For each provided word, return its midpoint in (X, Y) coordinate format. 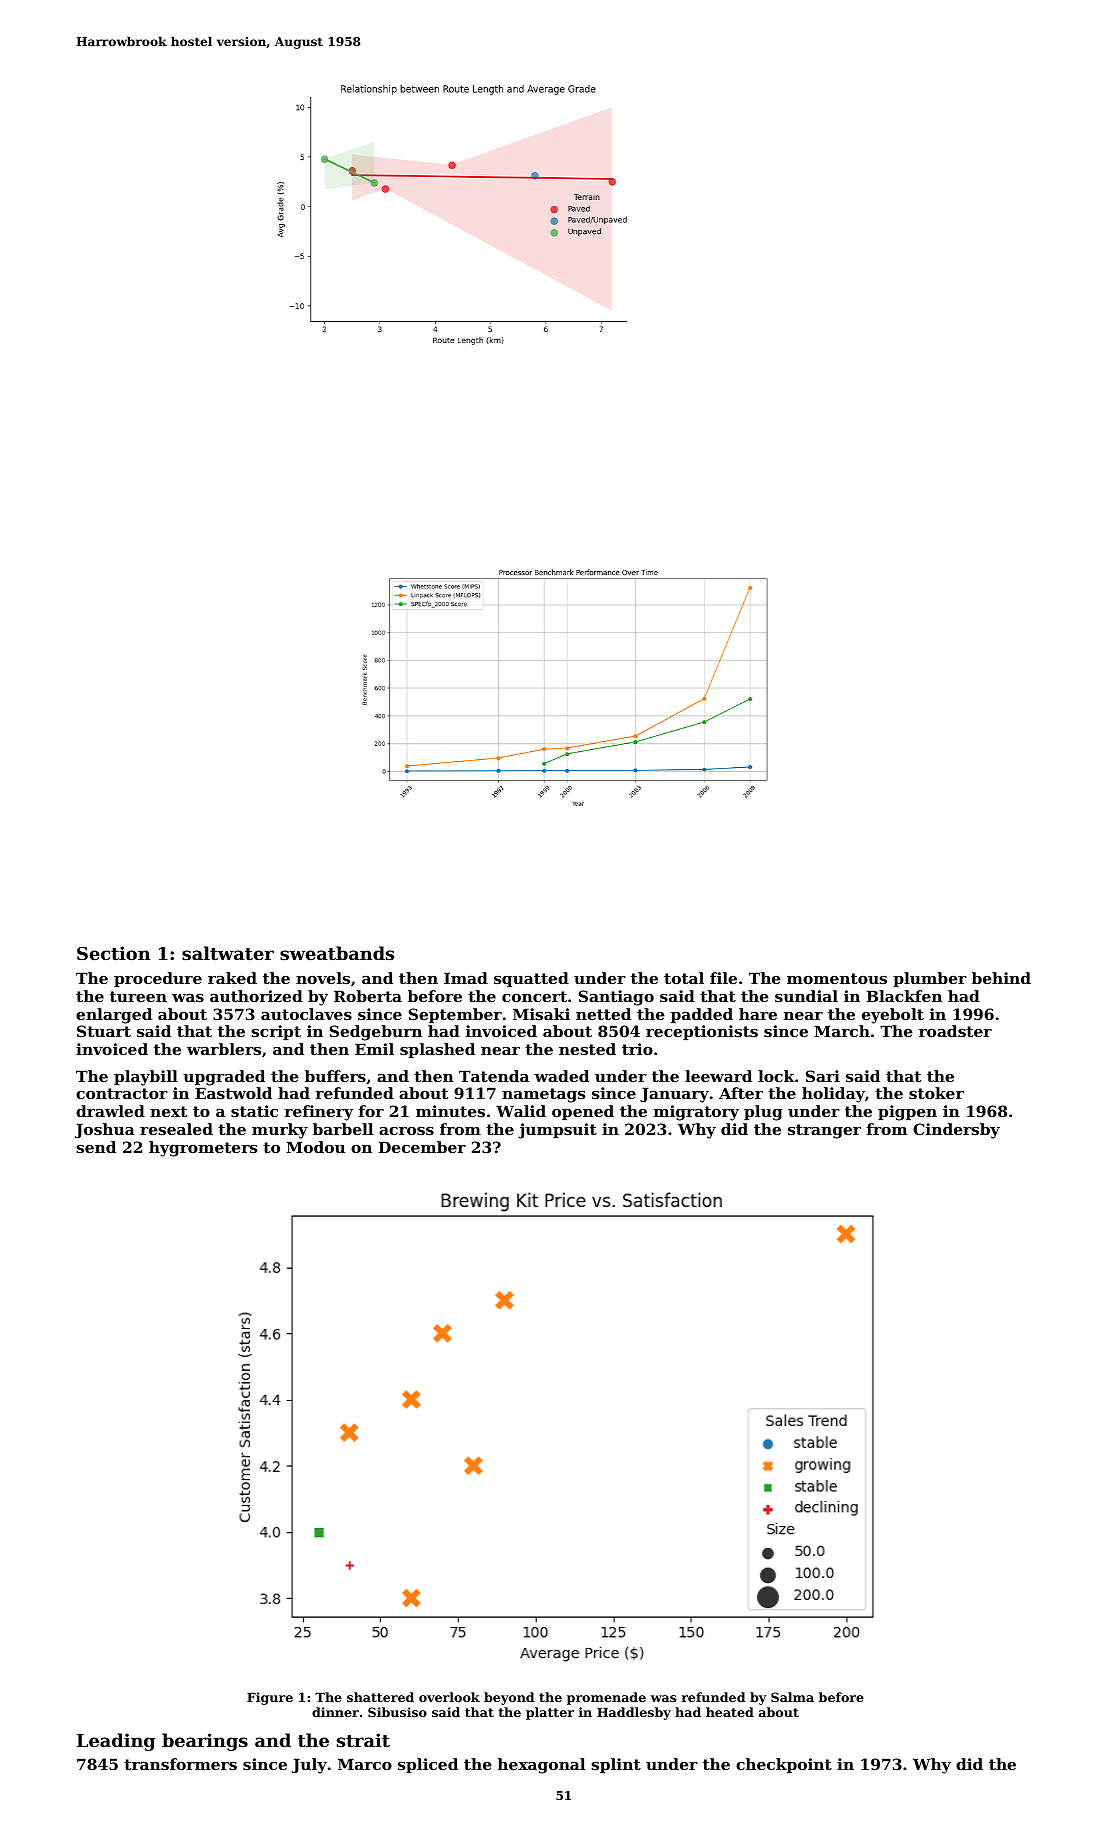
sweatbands (337, 953)
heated (730, 1712)
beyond (509, 1698)
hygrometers (203, 1149)
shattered (380, 1697)
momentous (837, 978)
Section (113, 953)
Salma (792, 1697)
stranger (824, 1131)
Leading (116, 1742)
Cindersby (956, 1131)
